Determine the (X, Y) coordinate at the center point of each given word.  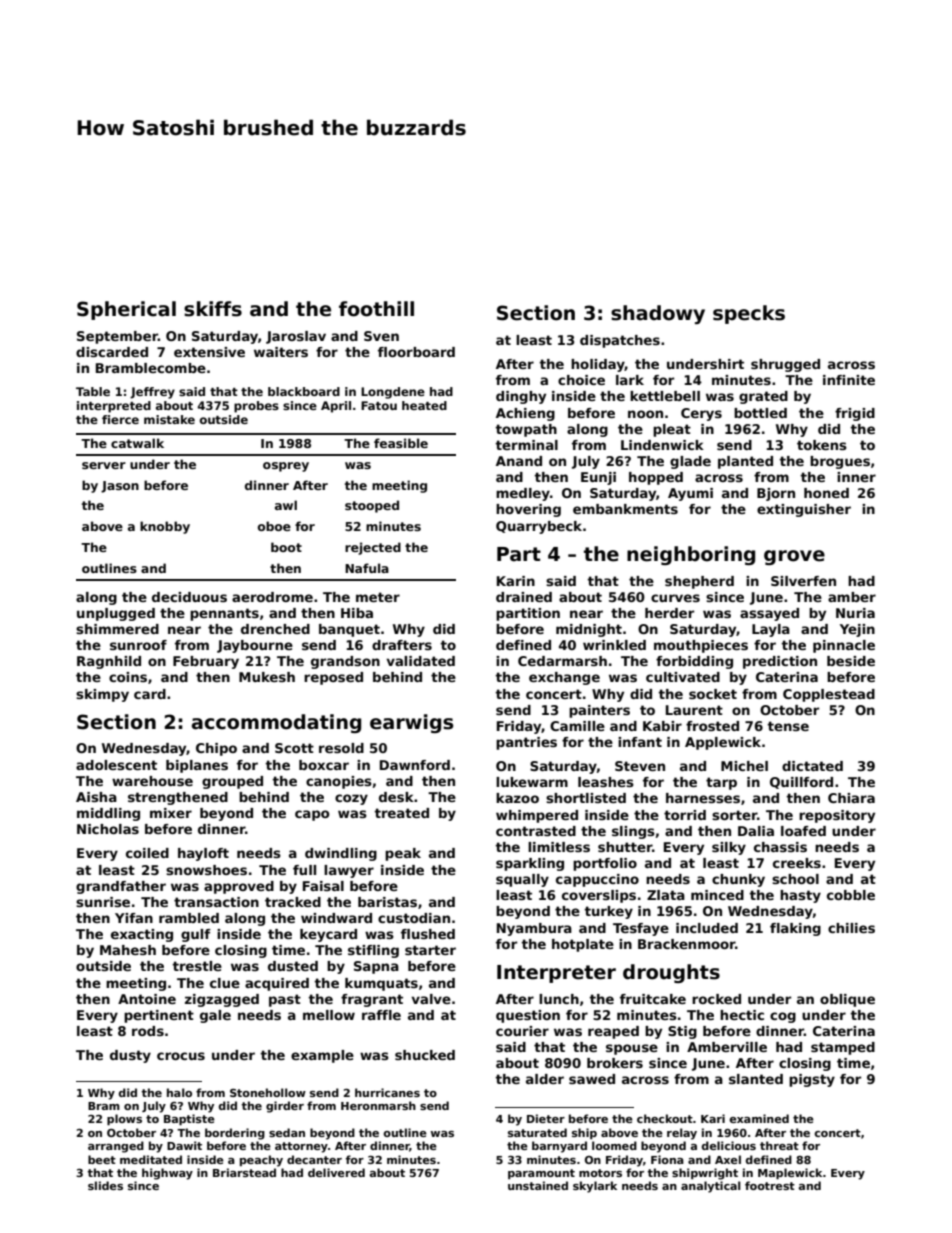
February (206, 662)
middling (108, 814)
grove (794, 557)
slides (105, 1185)
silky (729, 848)
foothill (376, 309)
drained (524, 597)
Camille (577, 726)
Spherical (126, 310)
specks (749, 314)
